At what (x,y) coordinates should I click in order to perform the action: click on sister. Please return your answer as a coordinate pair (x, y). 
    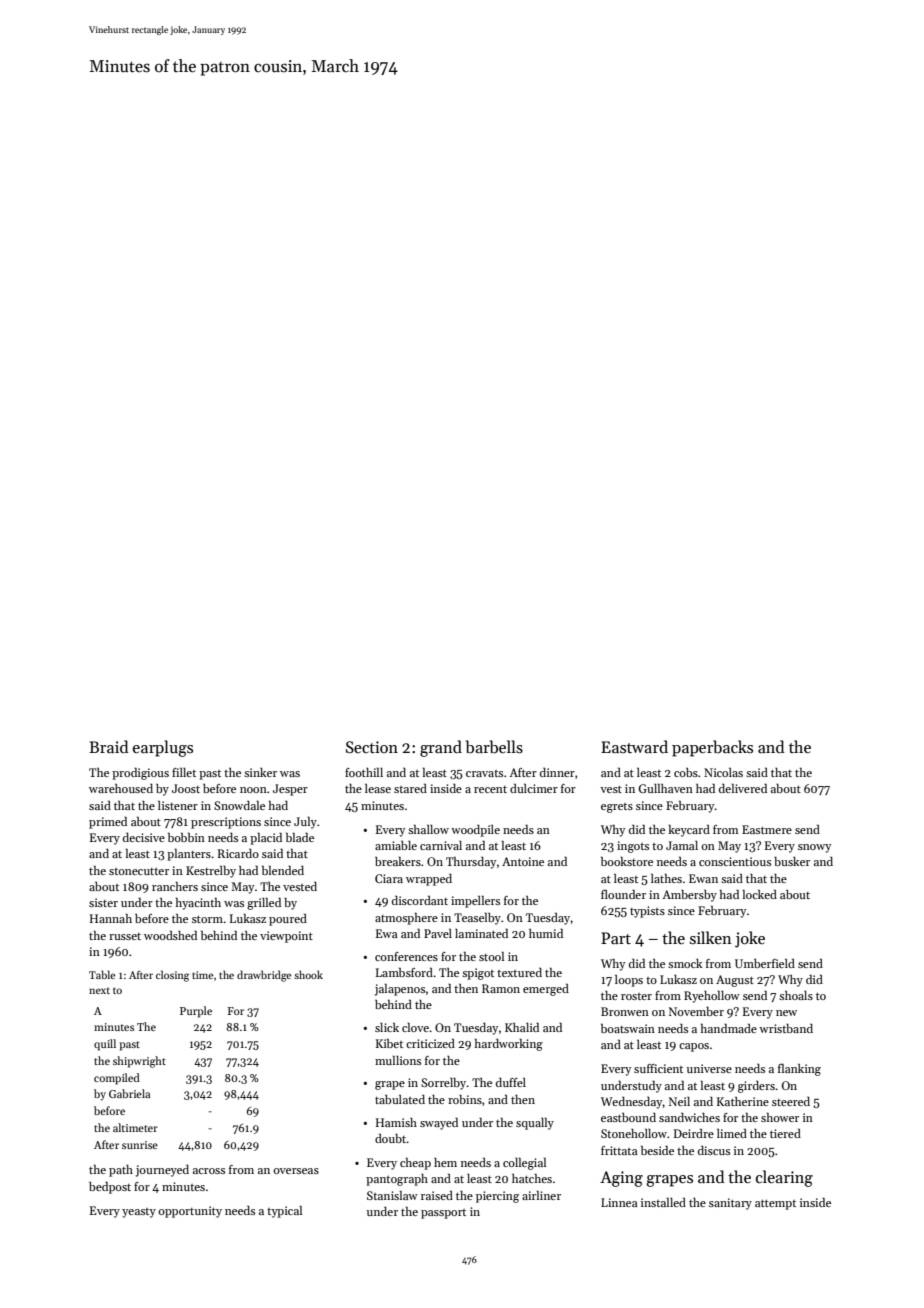
    Looking at the image, I should click on (103, 902).
